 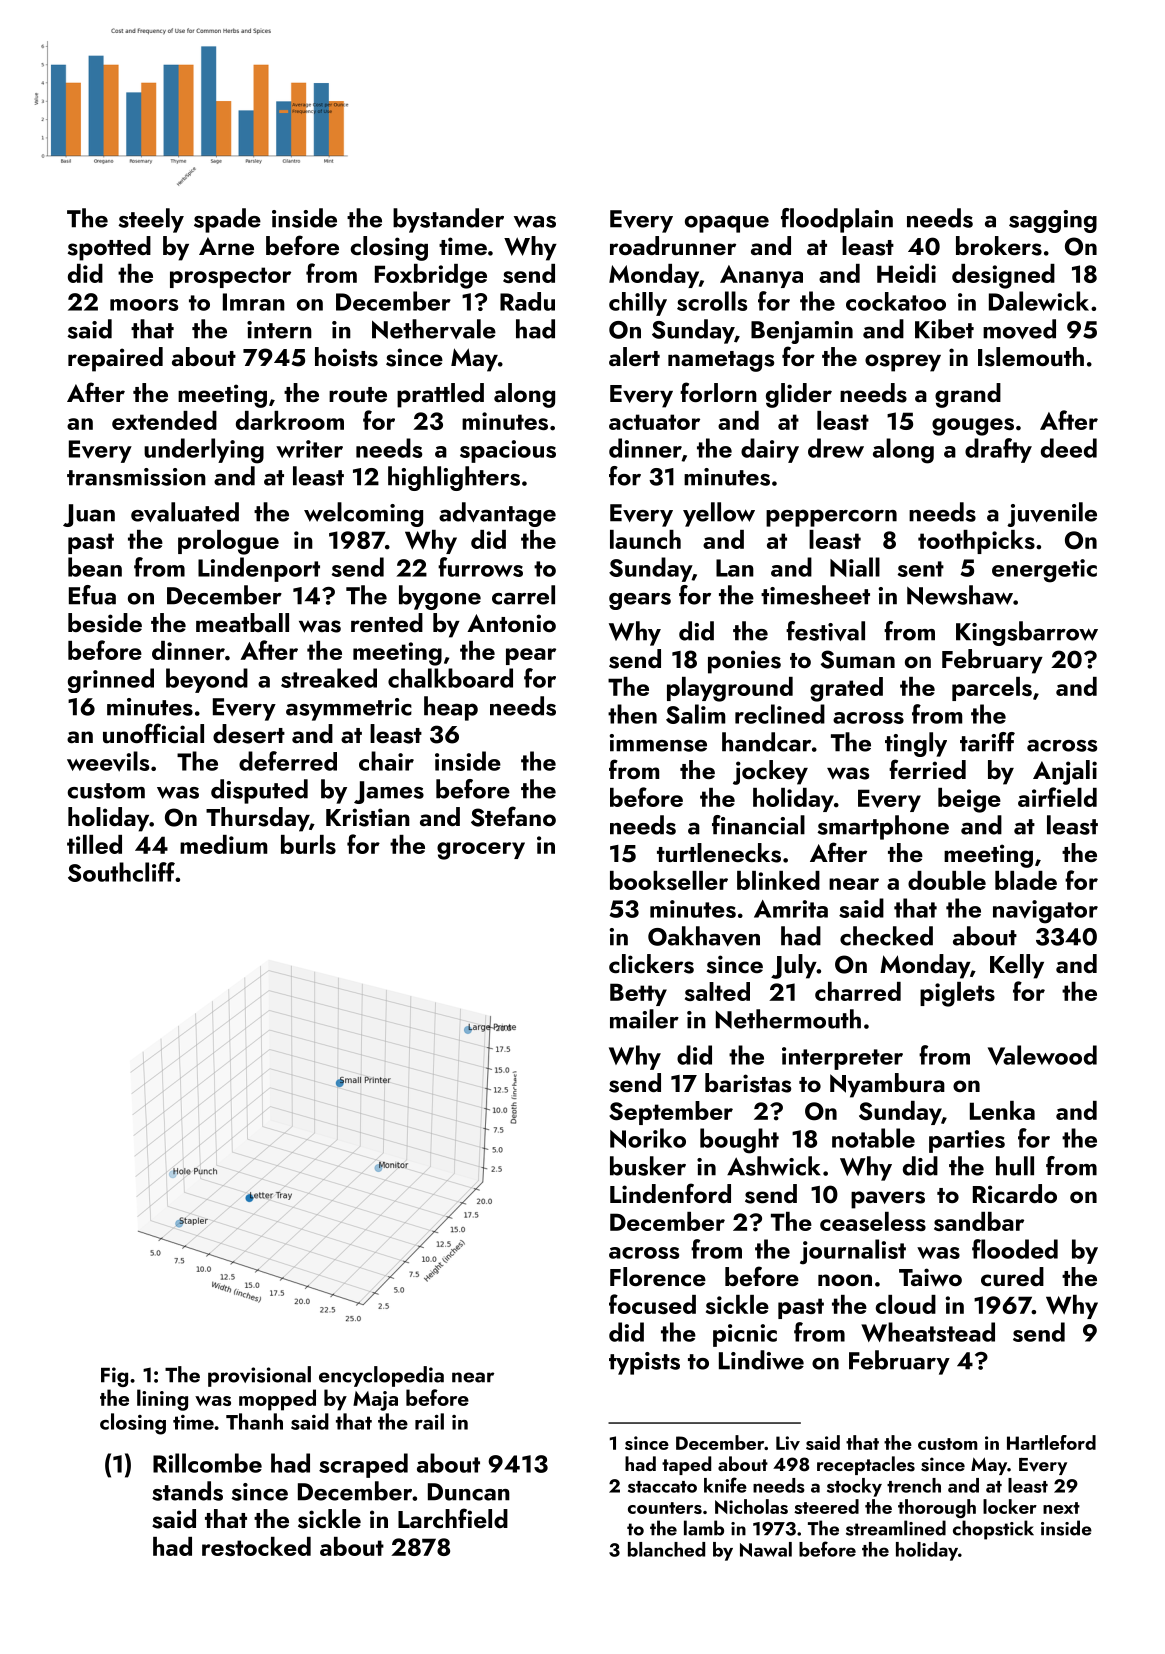 What do you see at coordinates (1053, 221) in the screenshot?
I see `sagging` at bounding box center [1053, 221].
